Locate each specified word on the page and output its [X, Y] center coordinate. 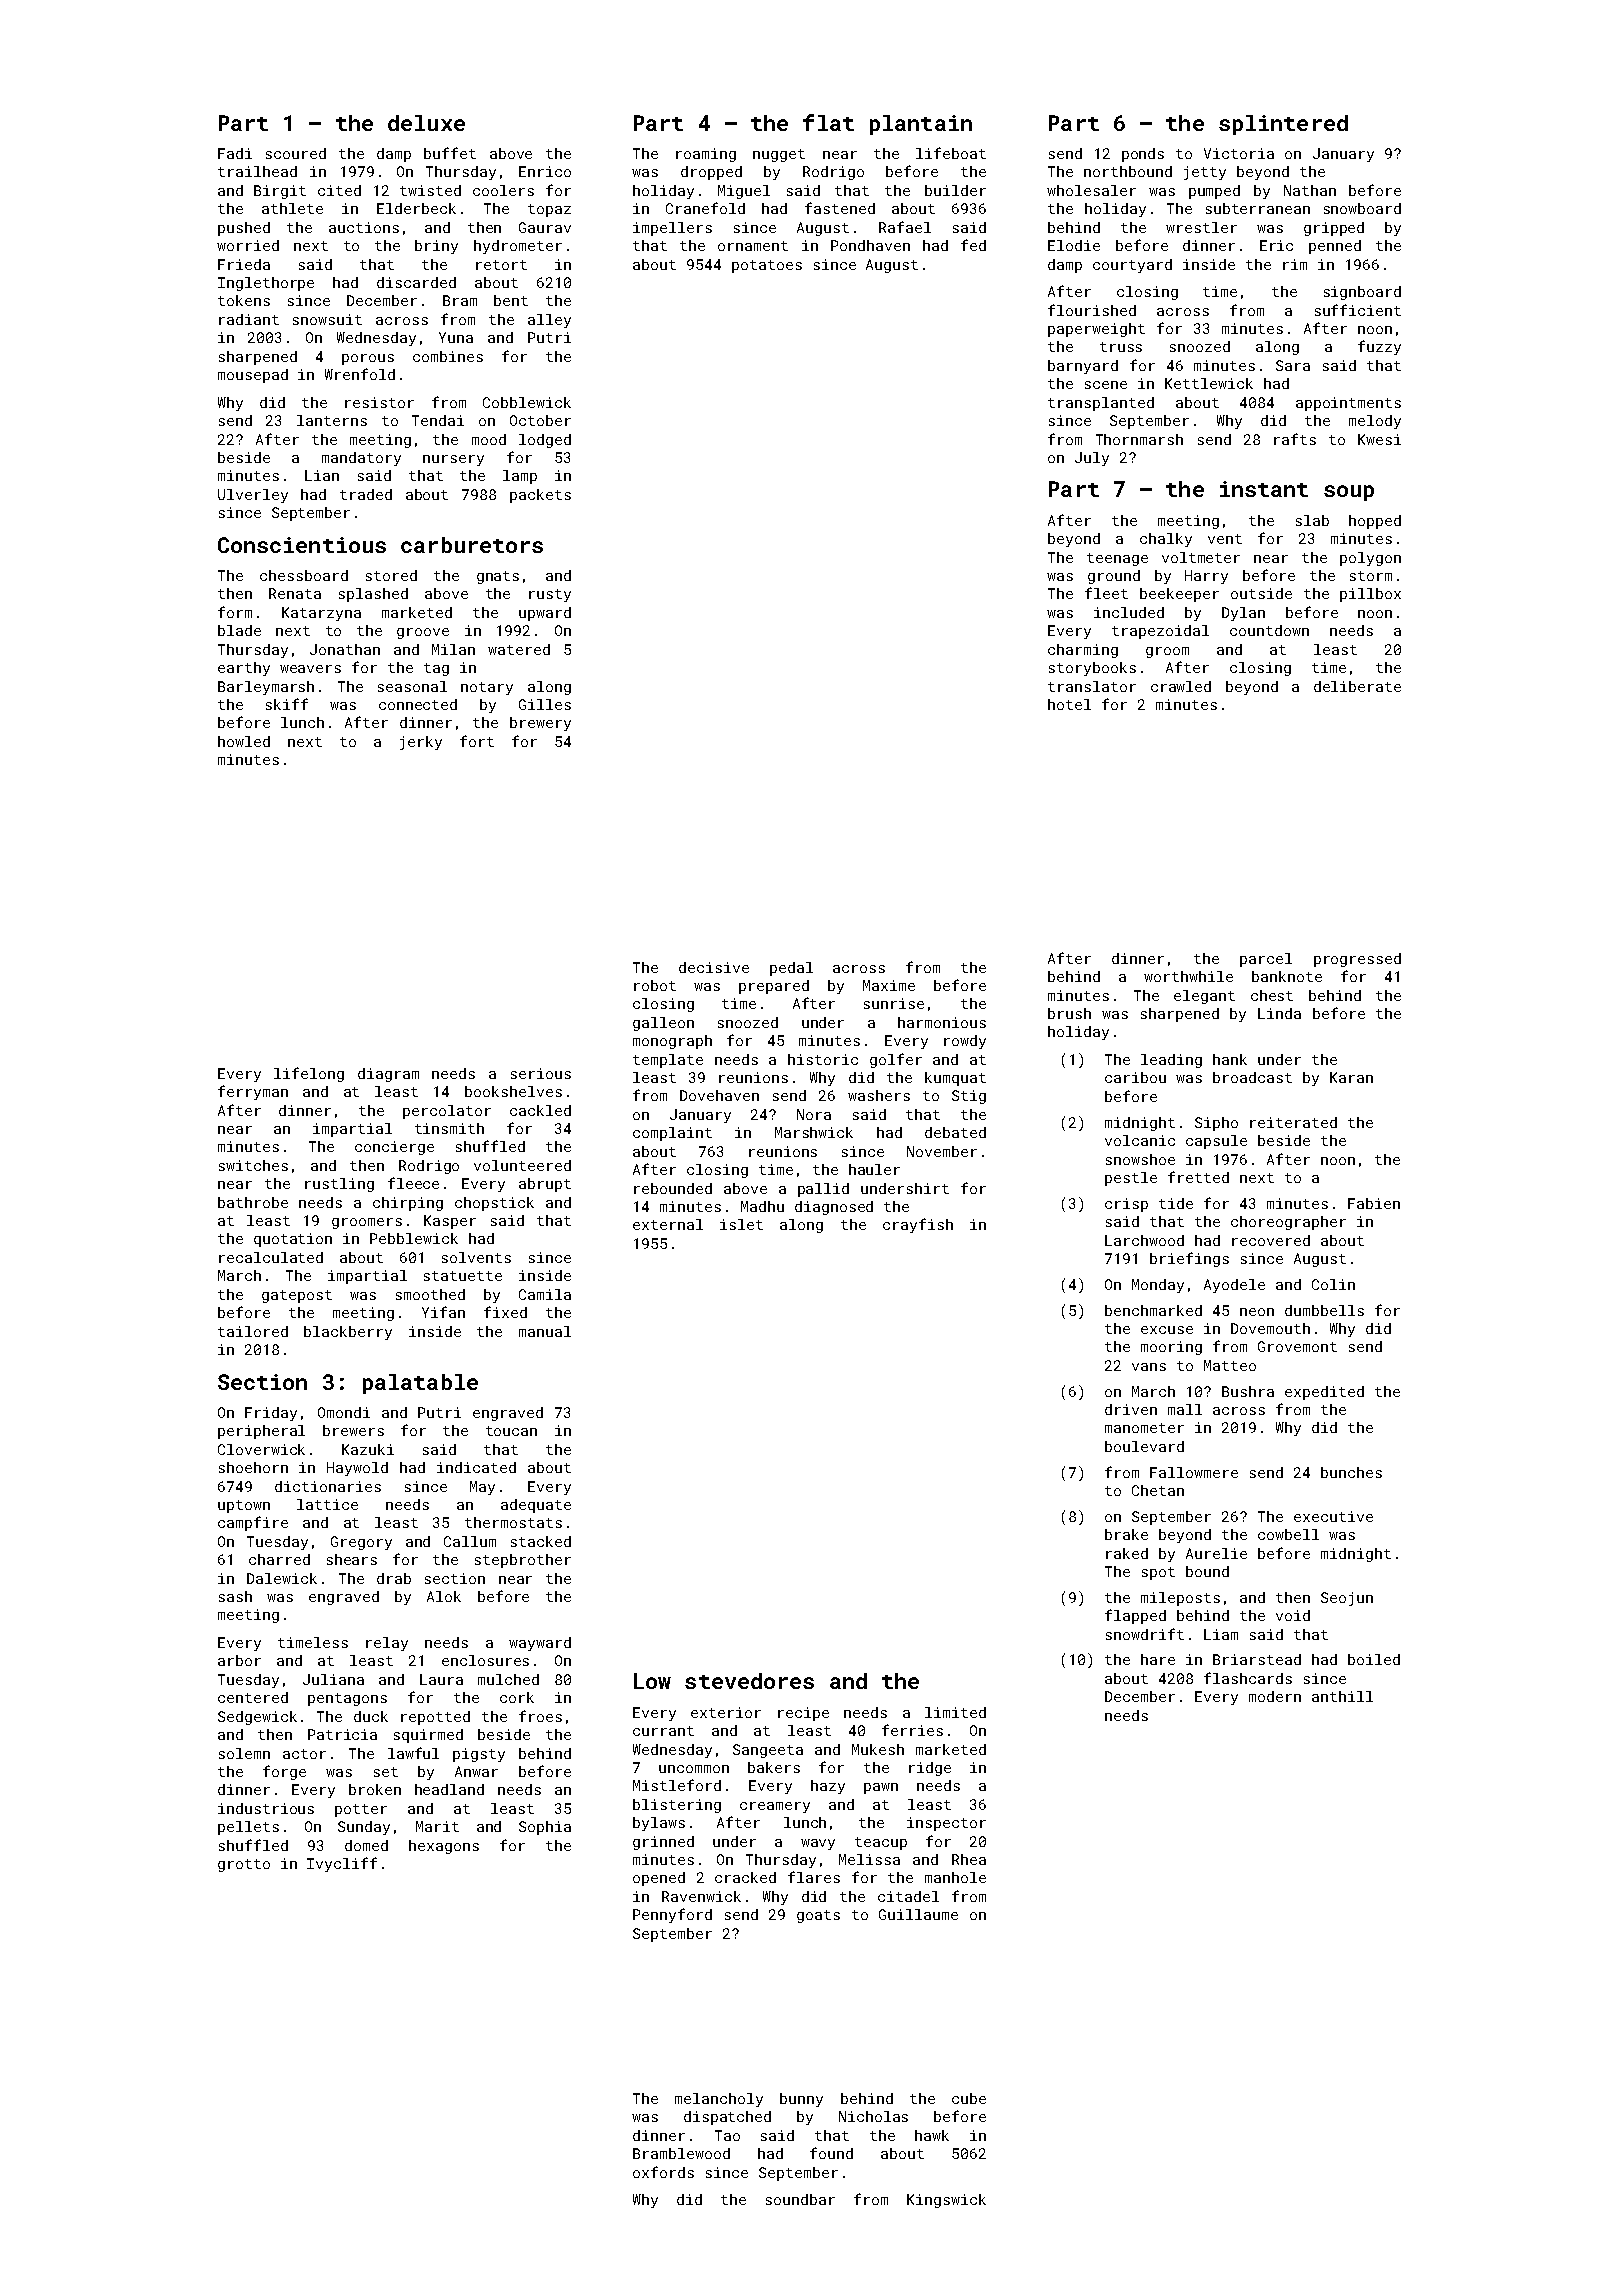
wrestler [1201, 227]
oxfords [663, 2172]
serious [541, 1073]
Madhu [762, 1206]
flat [828, 122]
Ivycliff [342, 1864]
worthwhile [1188, 976]
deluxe [426, 123]
